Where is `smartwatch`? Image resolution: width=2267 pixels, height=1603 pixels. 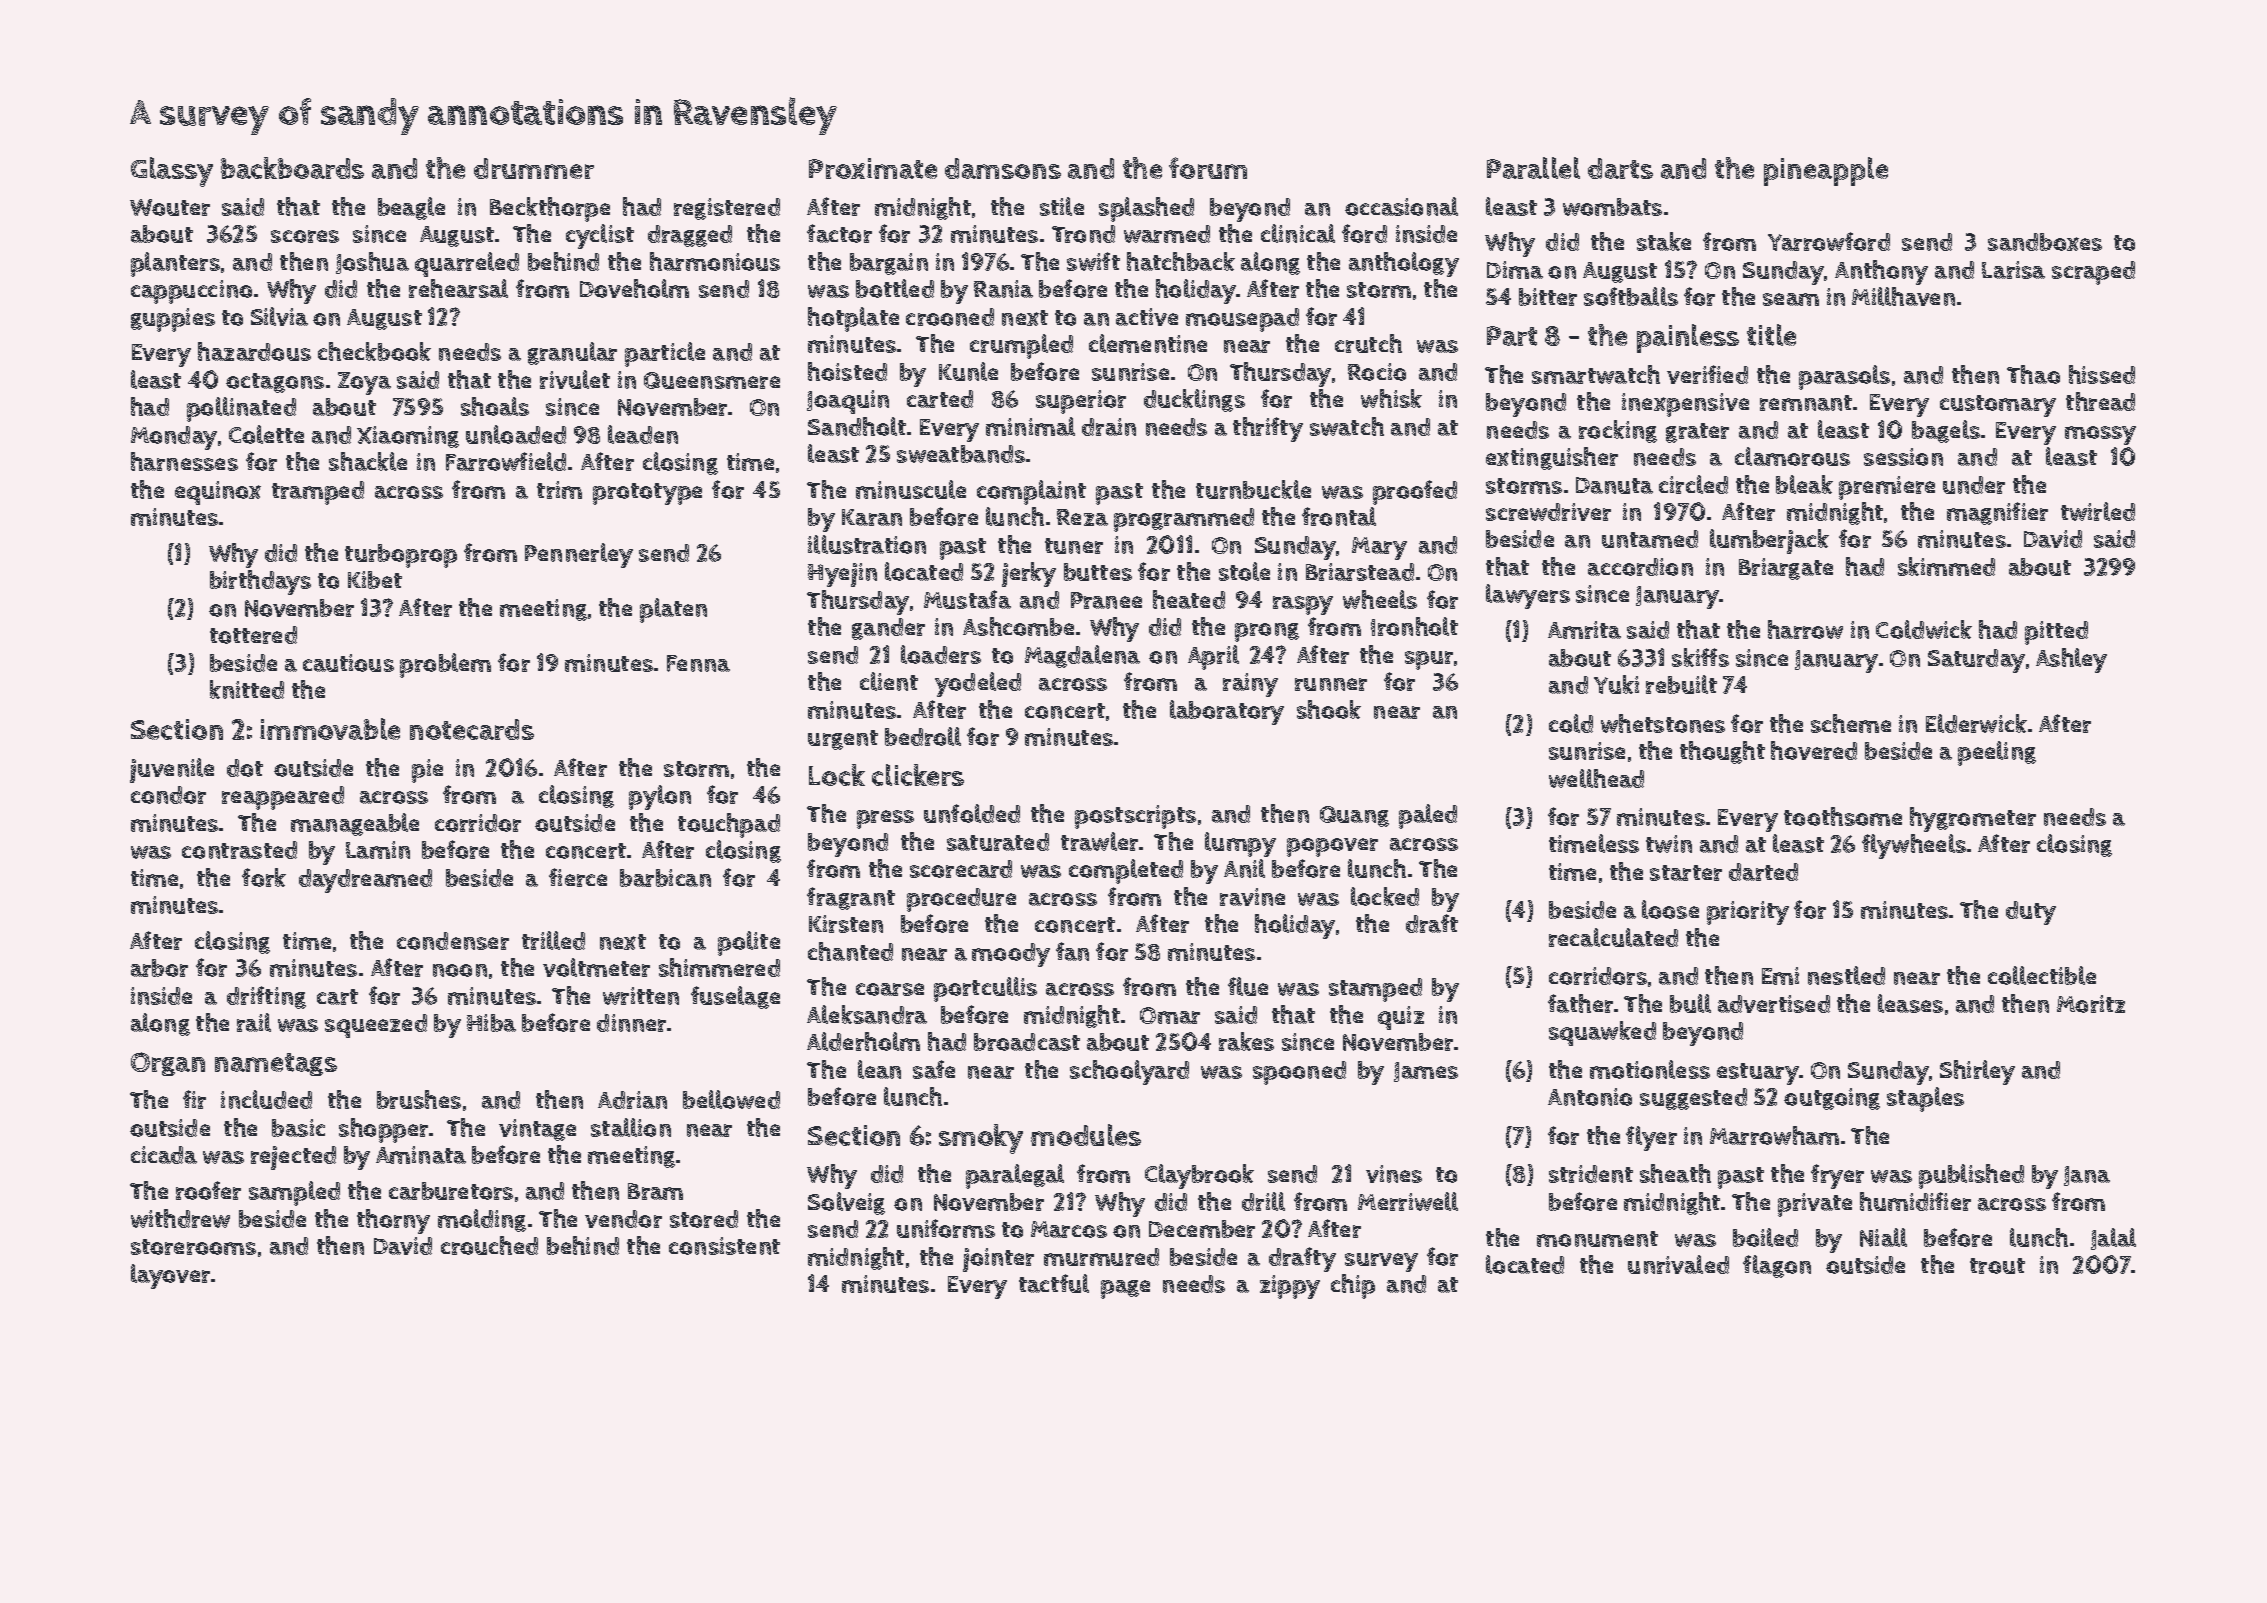
smartwatch is located at coordinates (1596, 374).
